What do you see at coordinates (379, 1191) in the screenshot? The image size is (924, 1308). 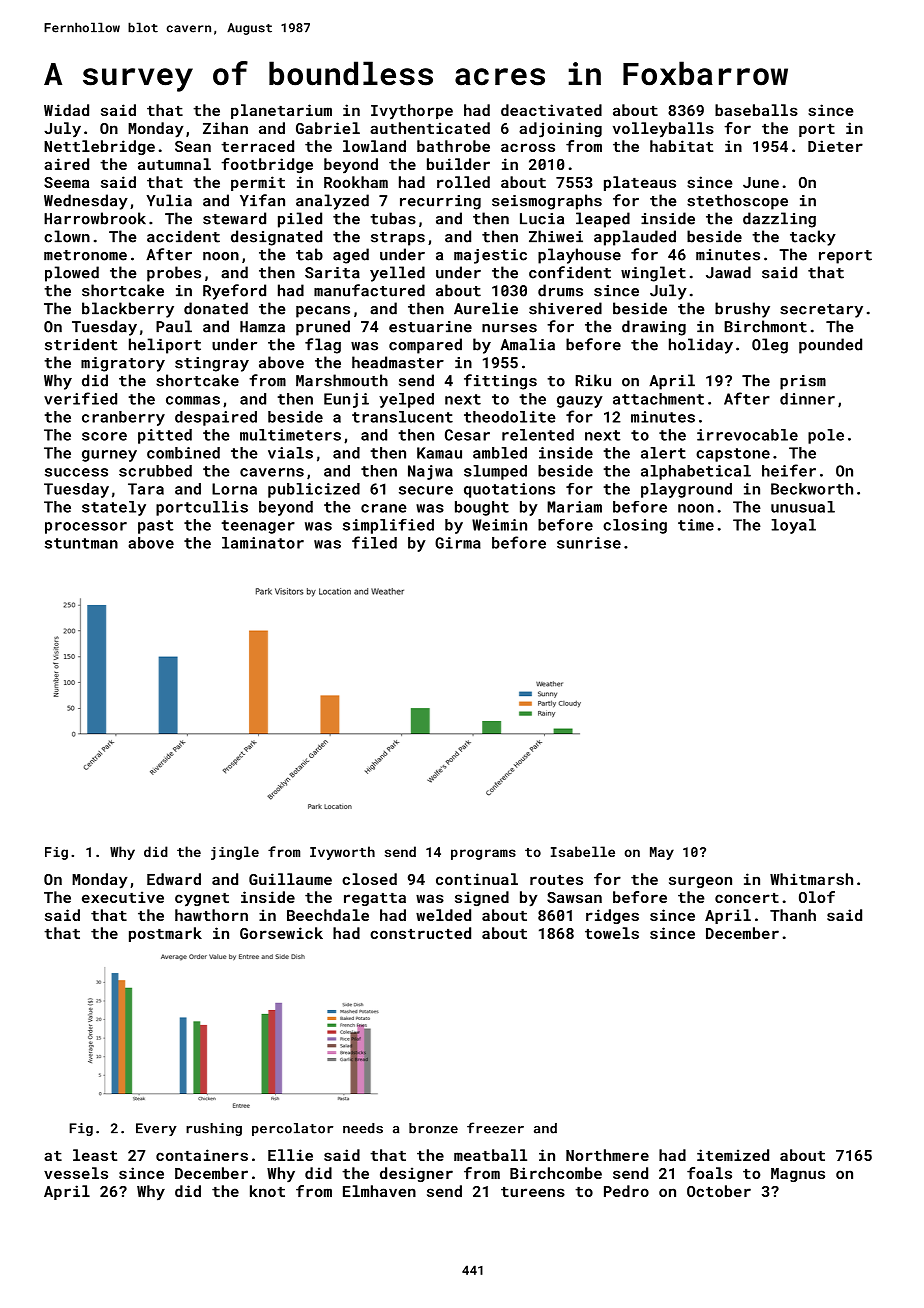 I see `Elmhaven` at bounding box center [379, 1191].
